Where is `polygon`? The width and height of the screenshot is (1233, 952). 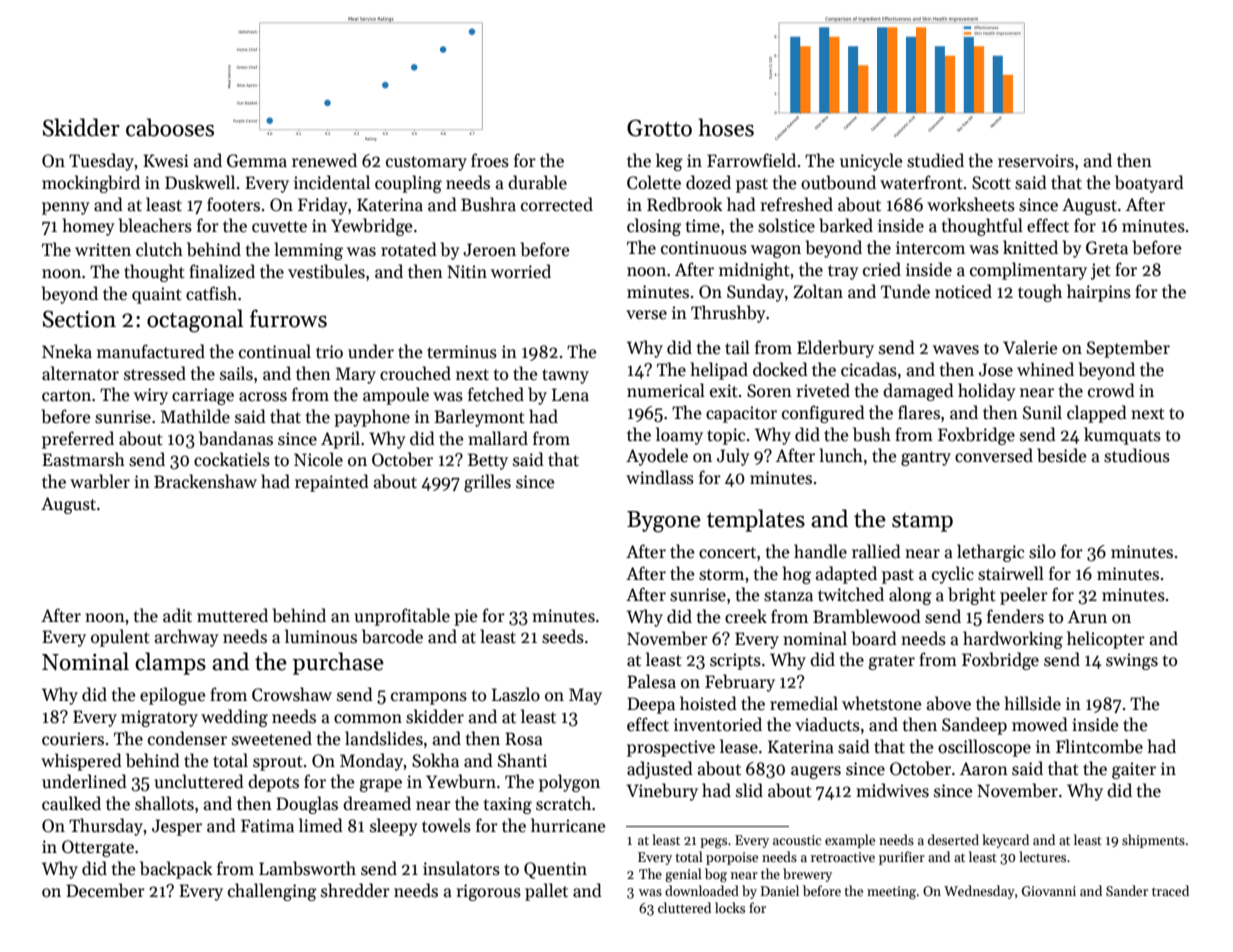
polygon is located at coordinates (569, 783).
